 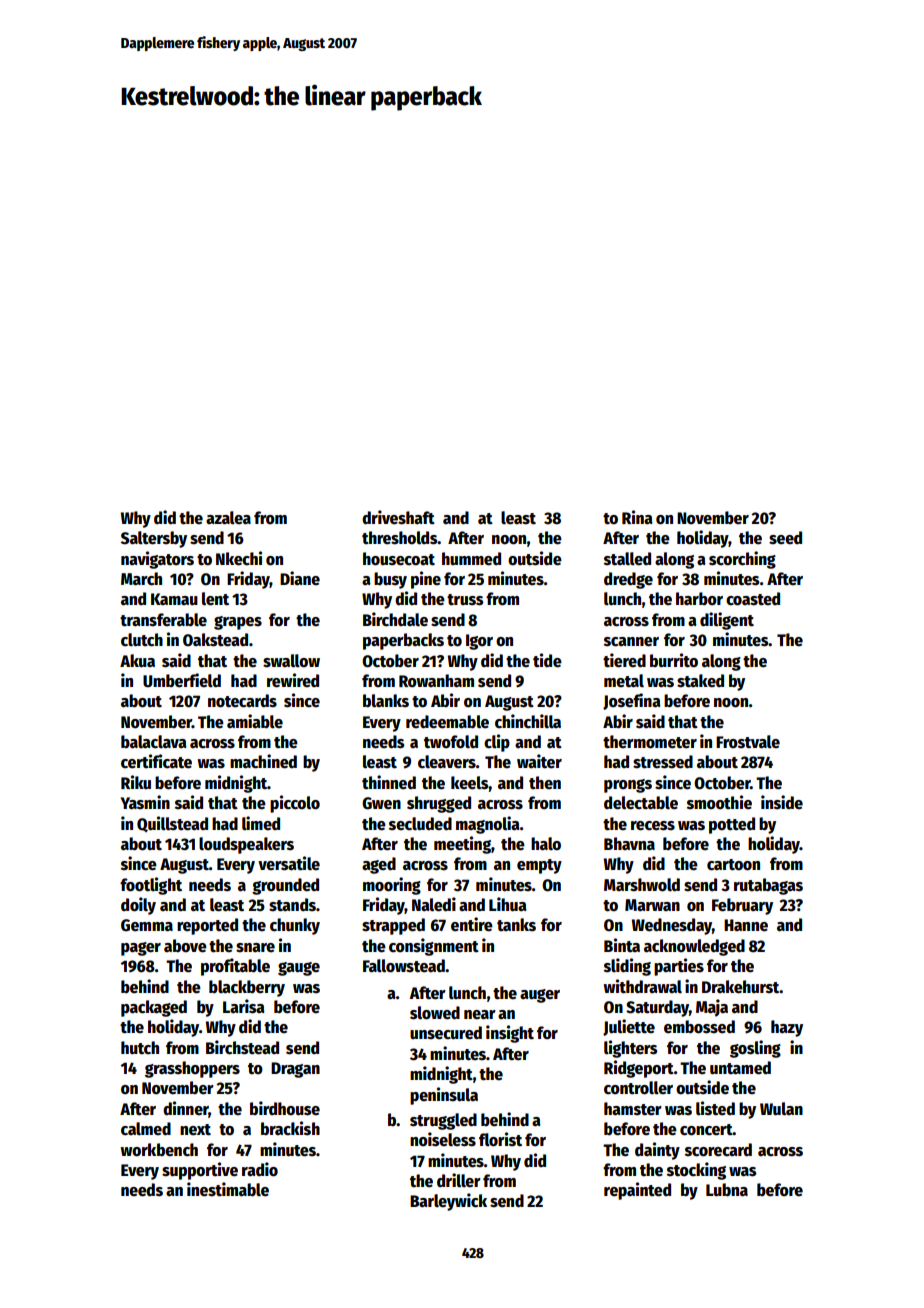 I want to click on meeting, so click(x=462, y=845).
